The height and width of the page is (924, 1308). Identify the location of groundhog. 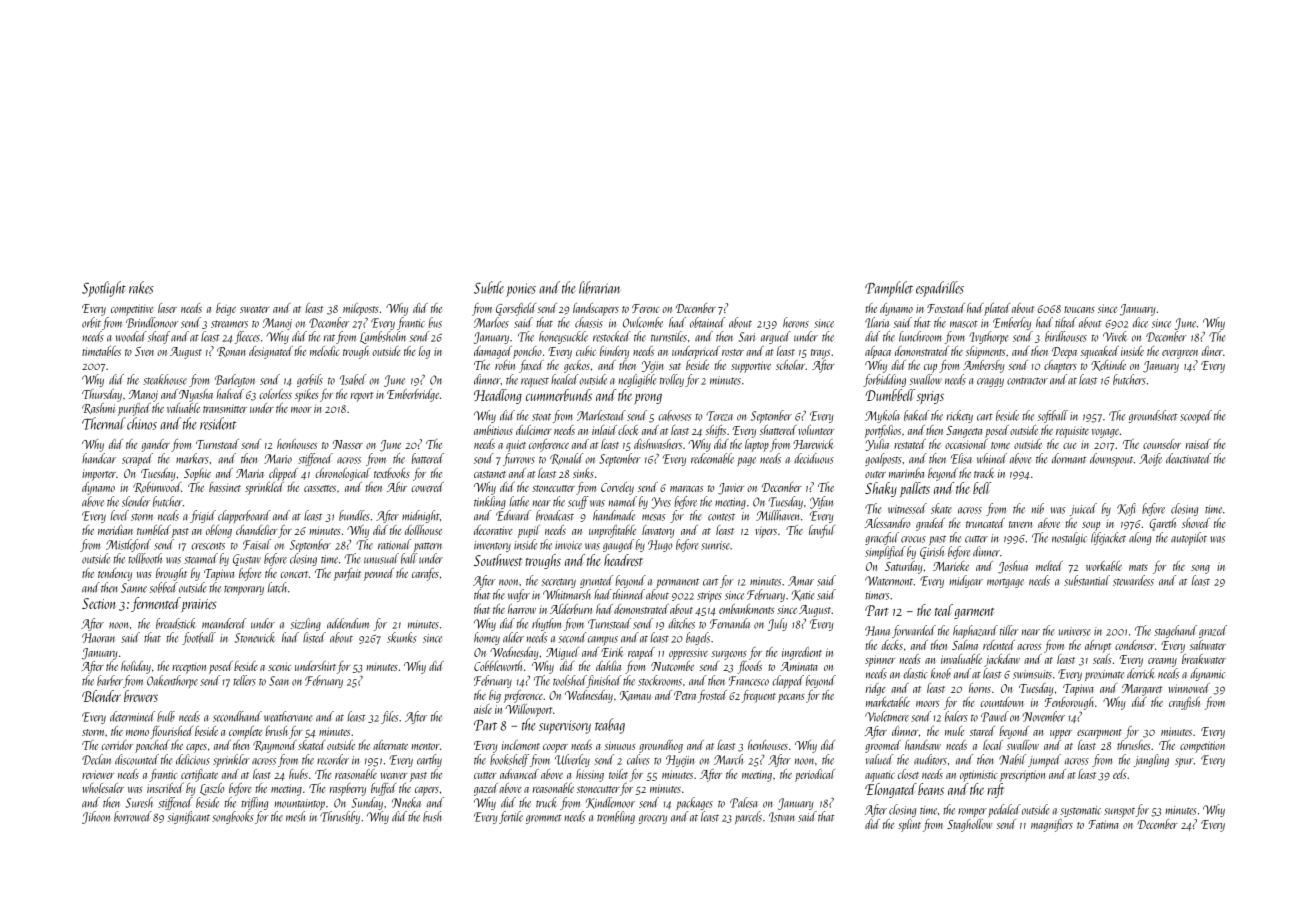
(661, 746).
